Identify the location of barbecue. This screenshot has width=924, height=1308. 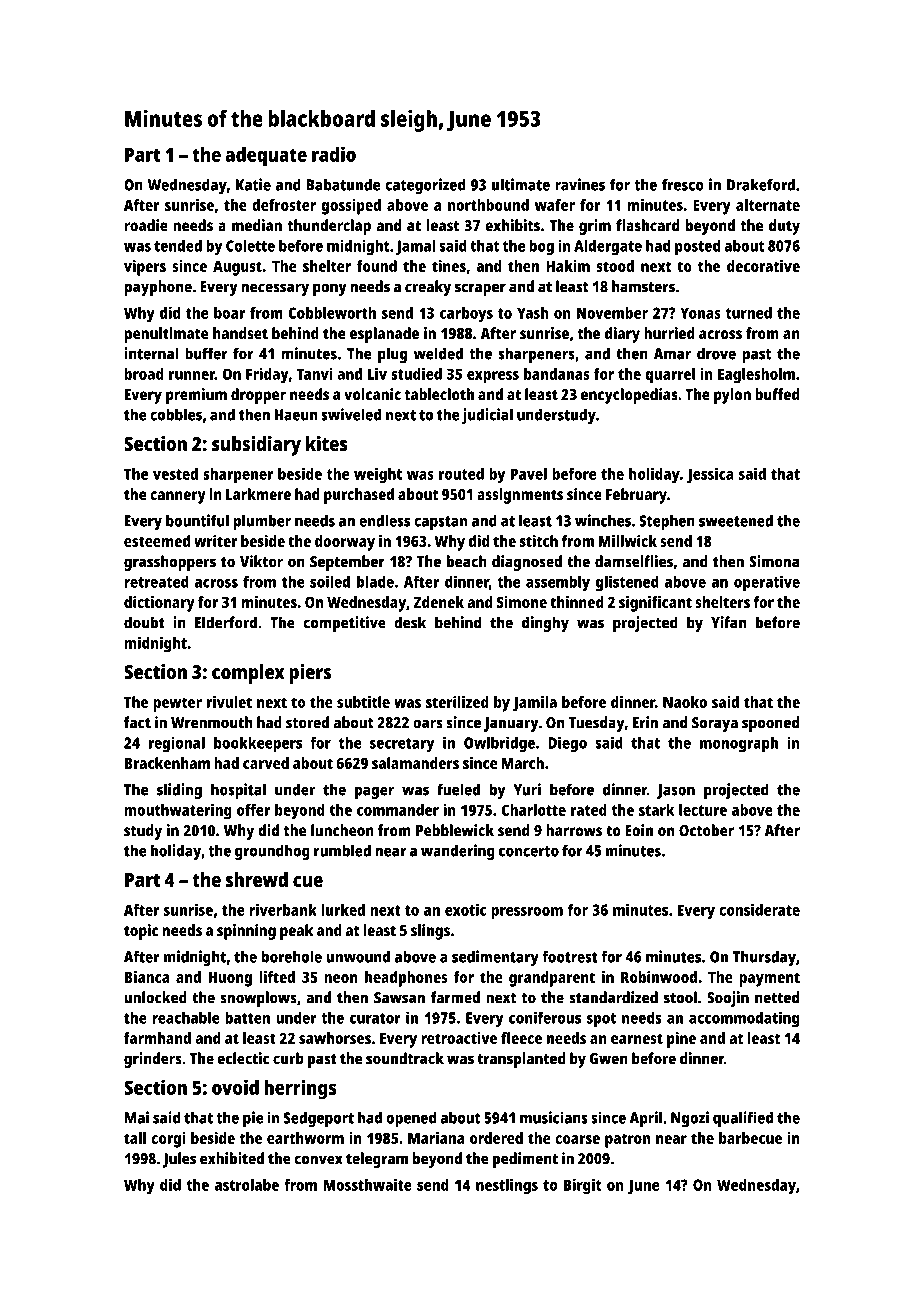
(750, 1138).
